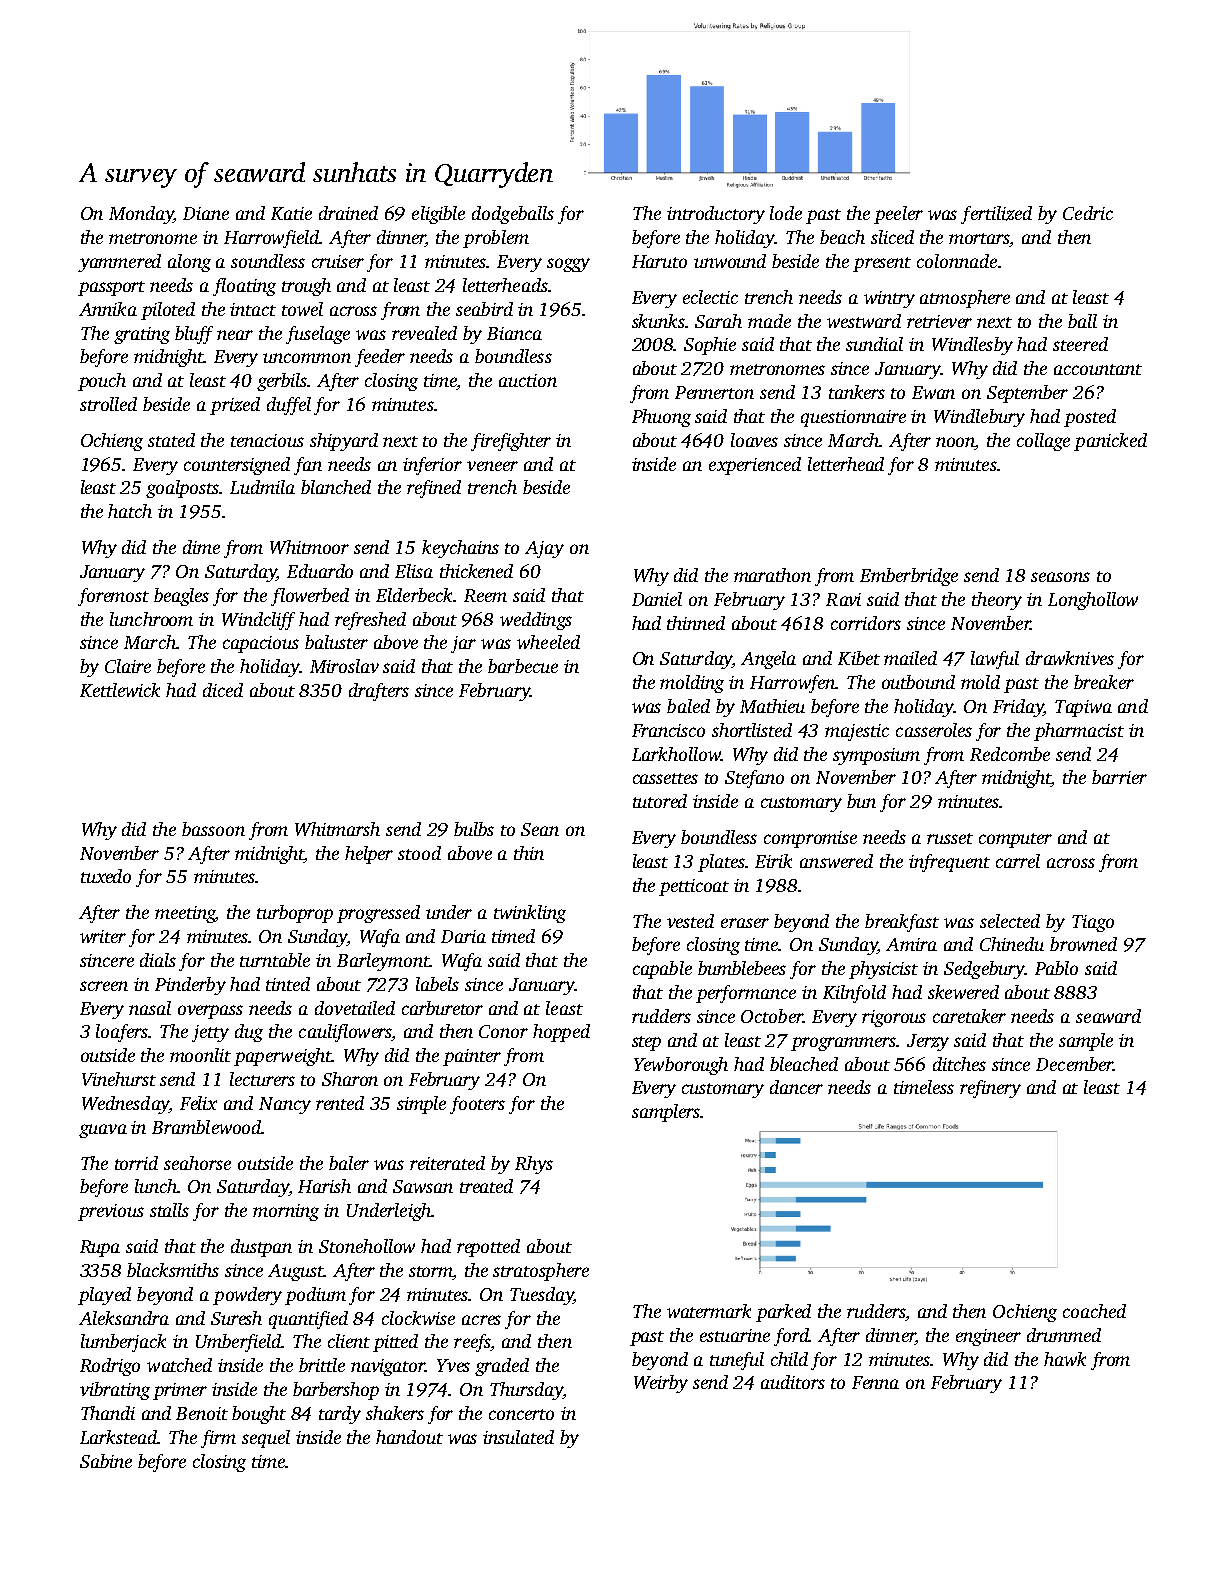 This page has width=1228, height=1590. Describe the element at coordinates (709, 1311) in the page. I see `watermark` at that location.
